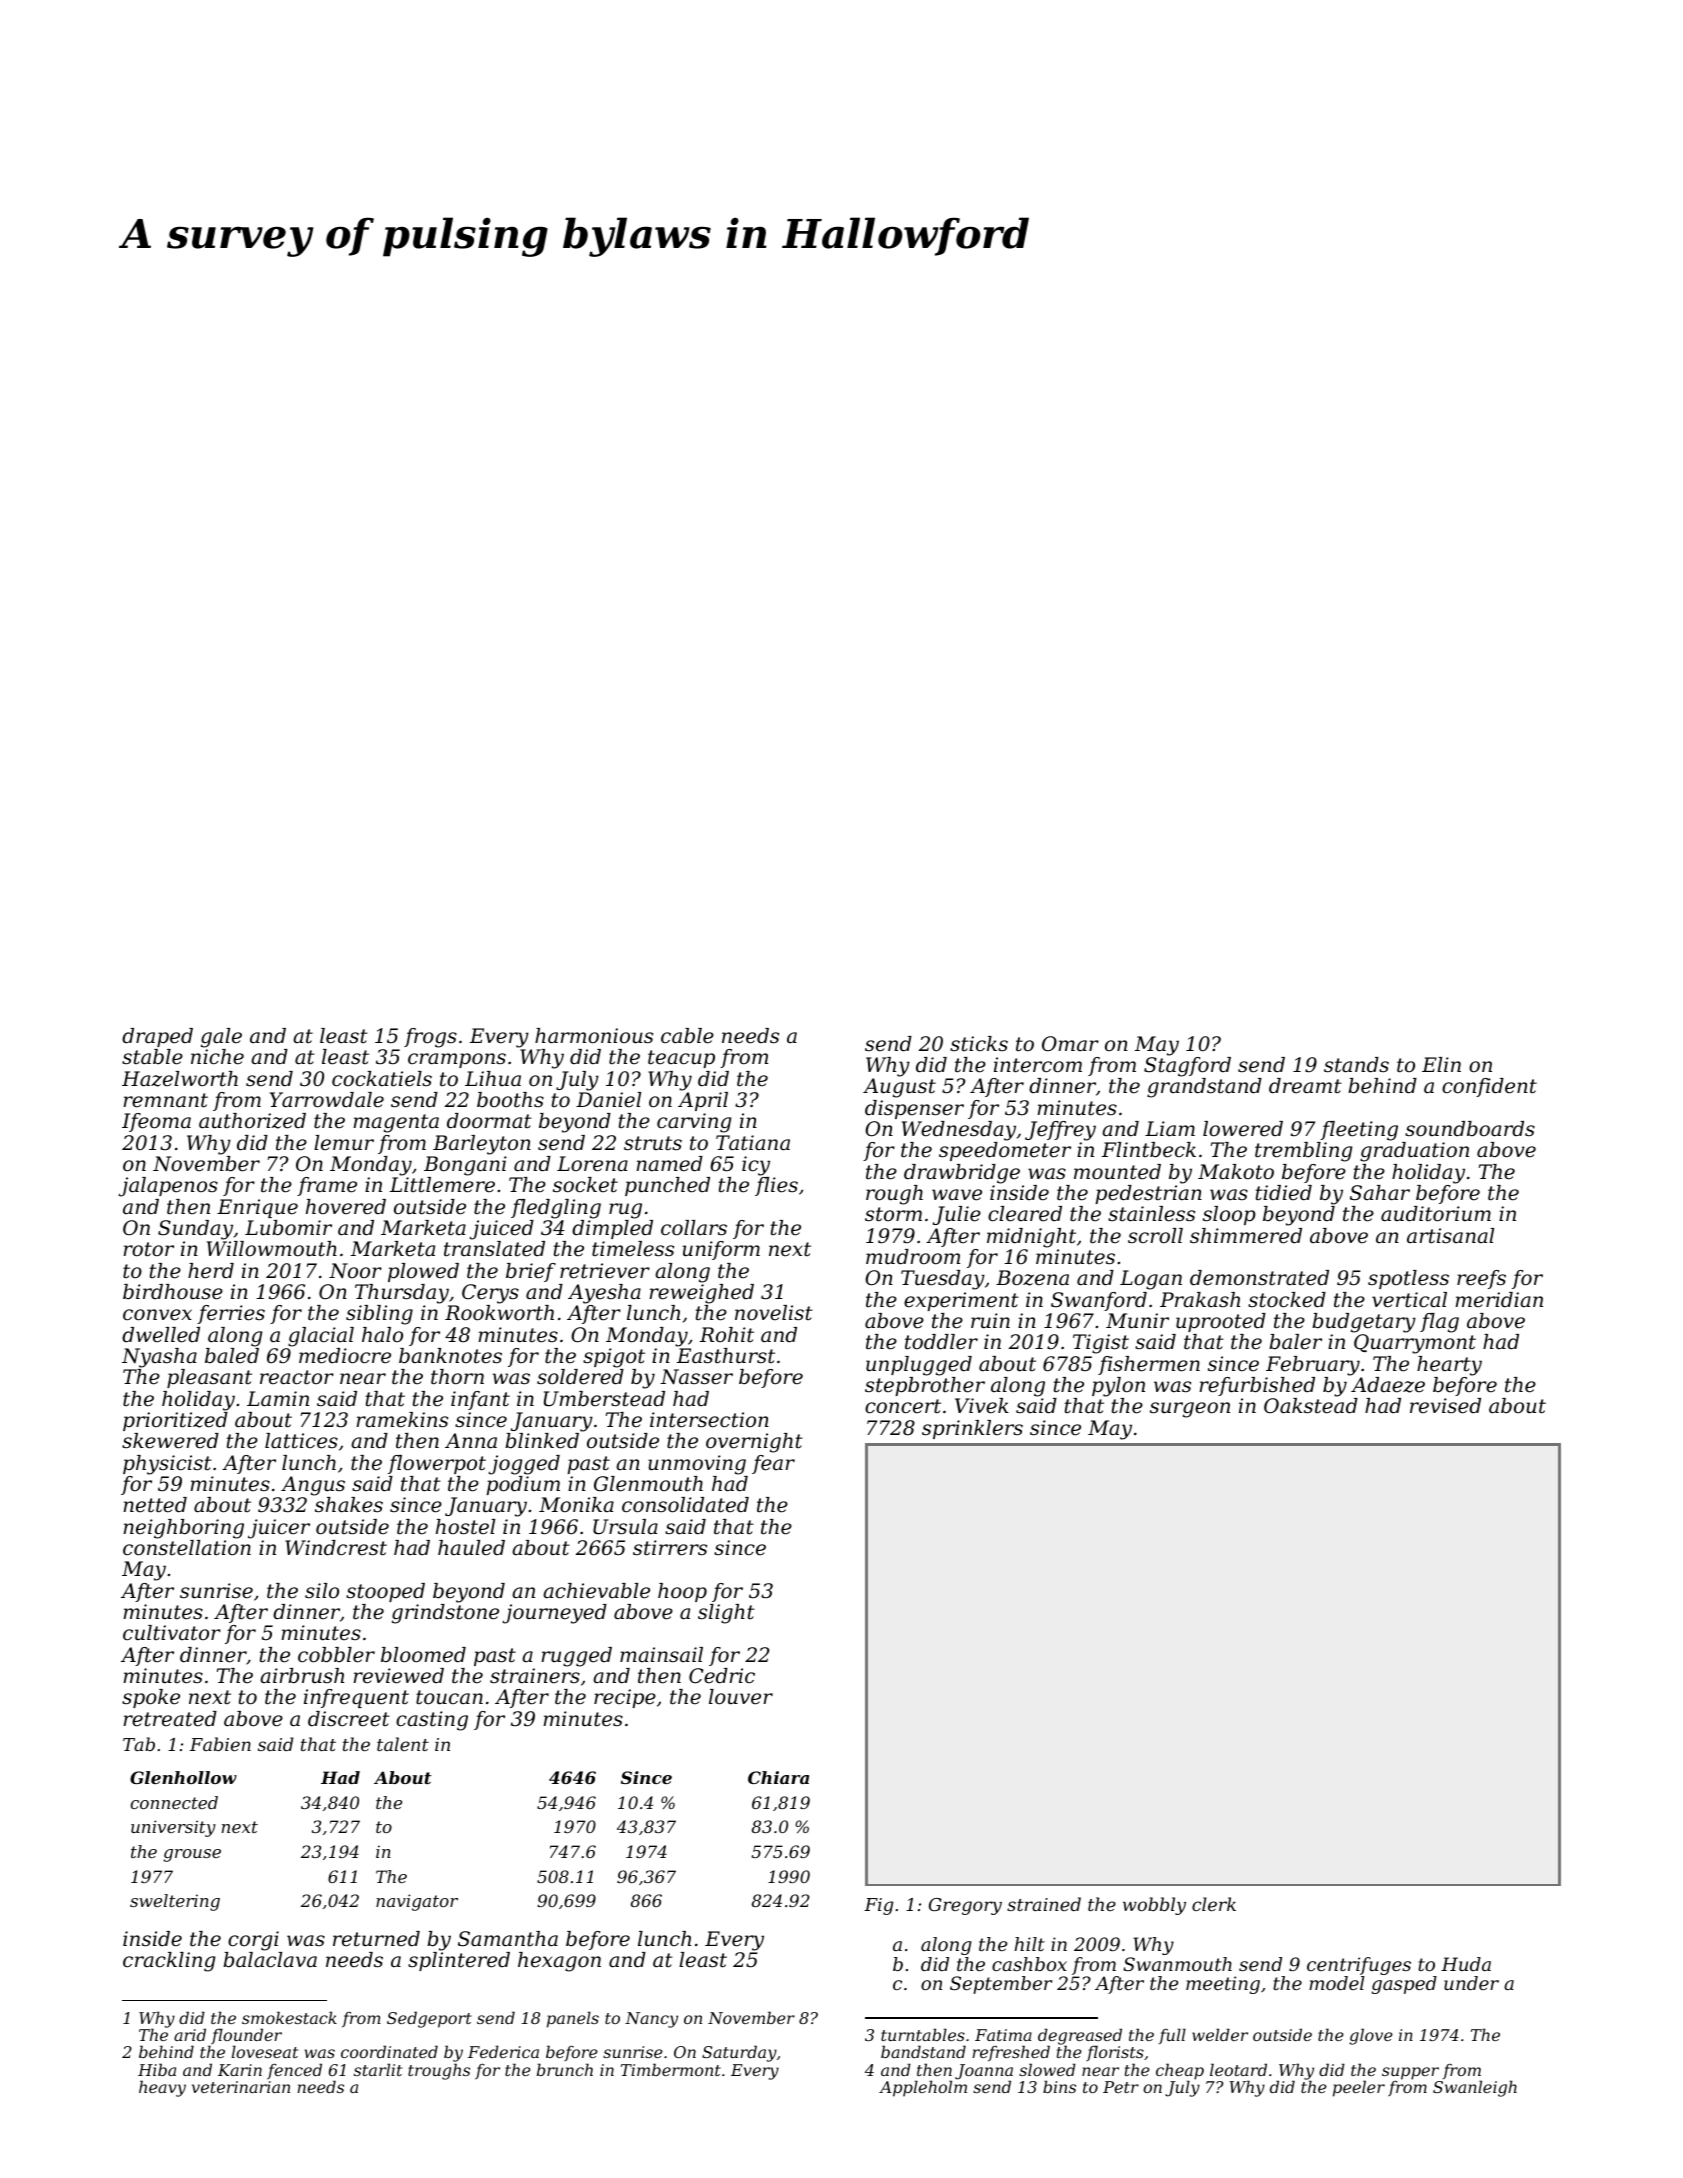 This image has height=2178, width=1683. I want to click on frogs, so click(430, 1038).
